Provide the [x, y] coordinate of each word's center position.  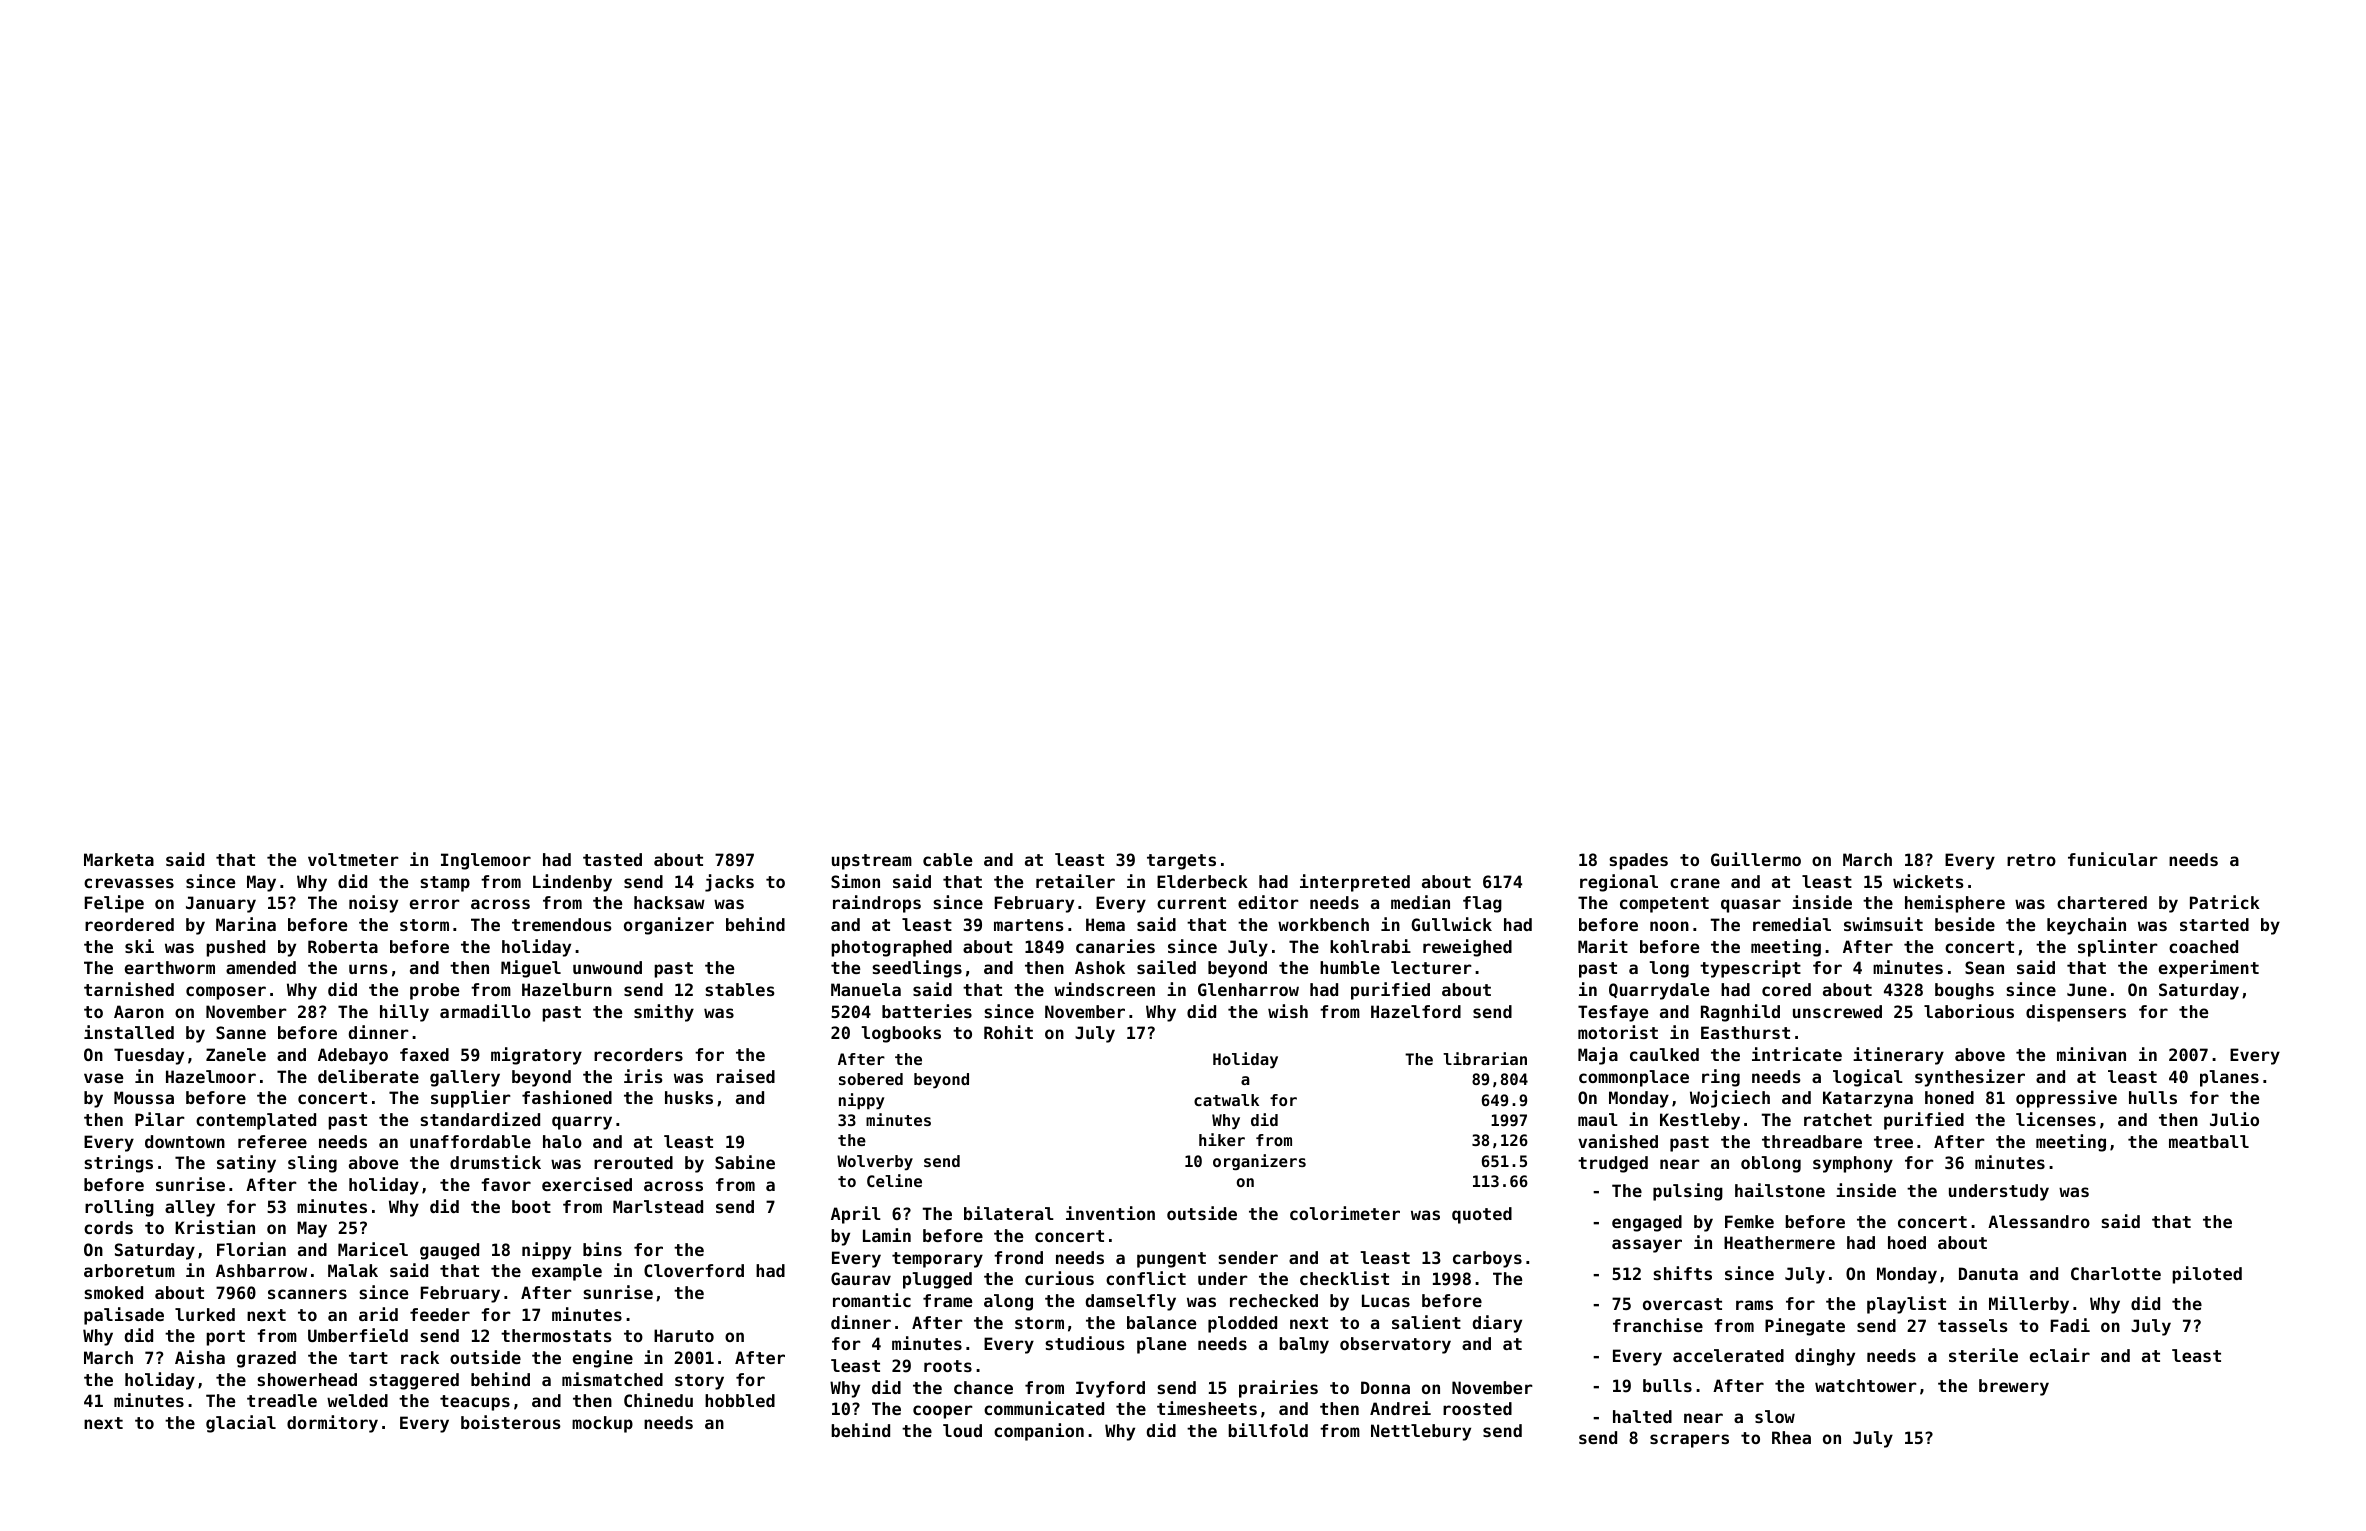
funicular [2113, 859]
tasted [612, 859]
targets [1181, 862]
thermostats [556, 1335]
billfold [1268, 1430]
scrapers [1689, 1441]
